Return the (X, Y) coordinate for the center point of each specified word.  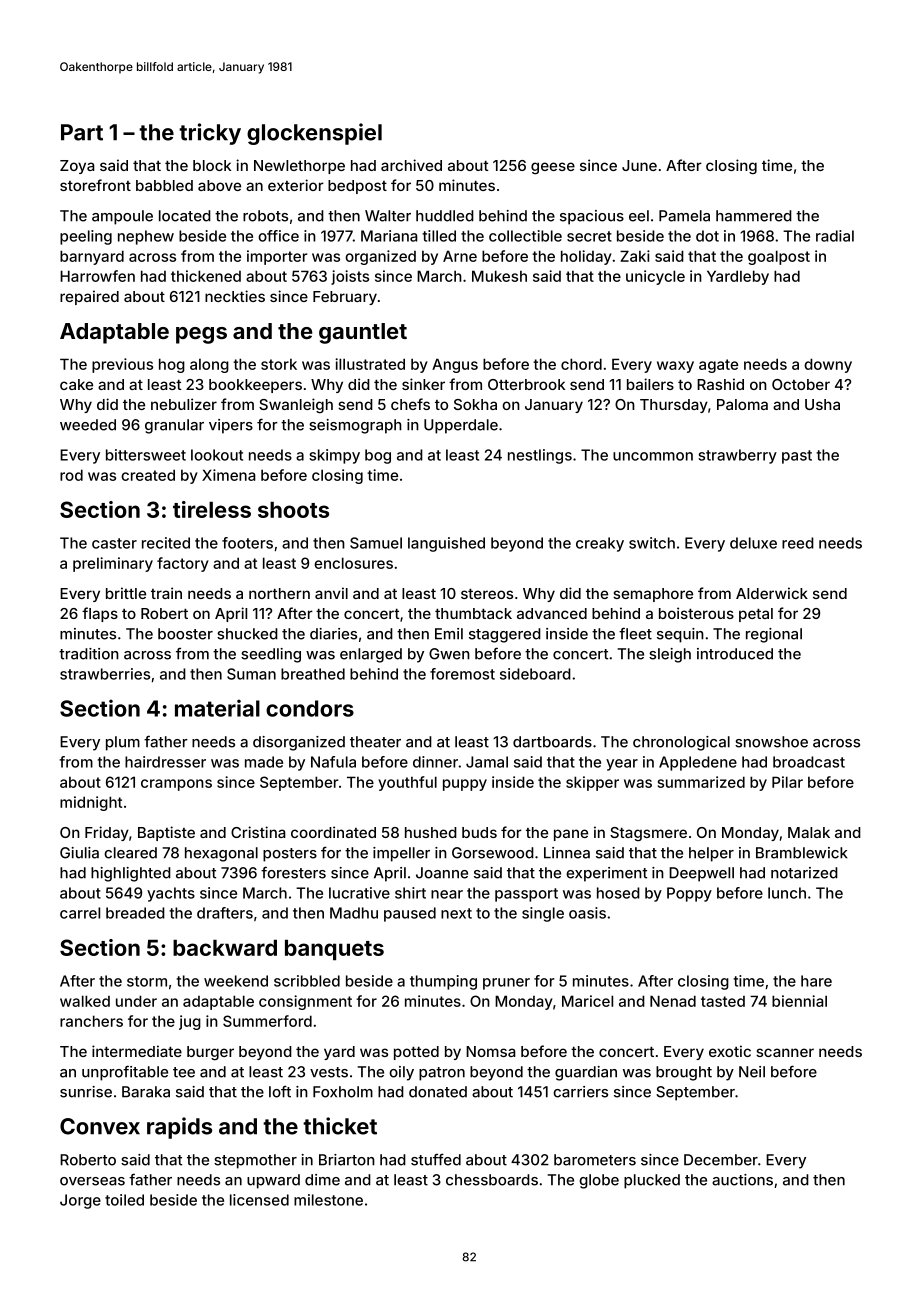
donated (438, 1092)
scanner (785, 1052)
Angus (455, 365)
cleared (130, 853)
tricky (210, 134)
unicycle (655, 277)
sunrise (86, 1092)
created (148, 475)
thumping (443, 982)
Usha (822, 404)
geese (553, 168)
